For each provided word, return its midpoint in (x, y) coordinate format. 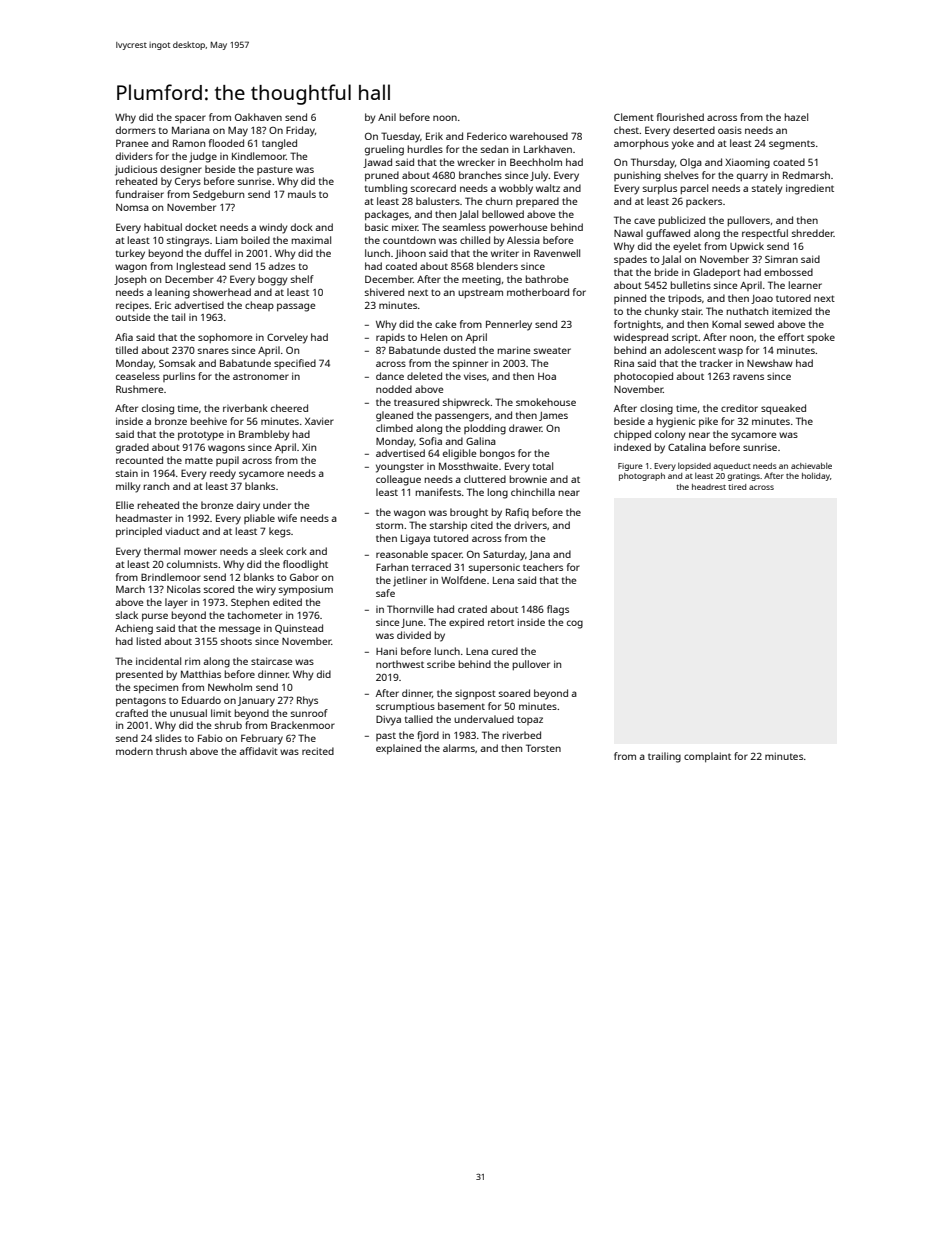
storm (389, 525)
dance (390, 376)
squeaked (783, 409)
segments (792, 145)
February (262, 739)
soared (514, 693)
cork (296, 551)
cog (575, 624)
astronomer (261, 376)
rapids (390, 338)
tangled (279, 144)
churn (499, 201)
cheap (259, 306)
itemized (792, 311)
